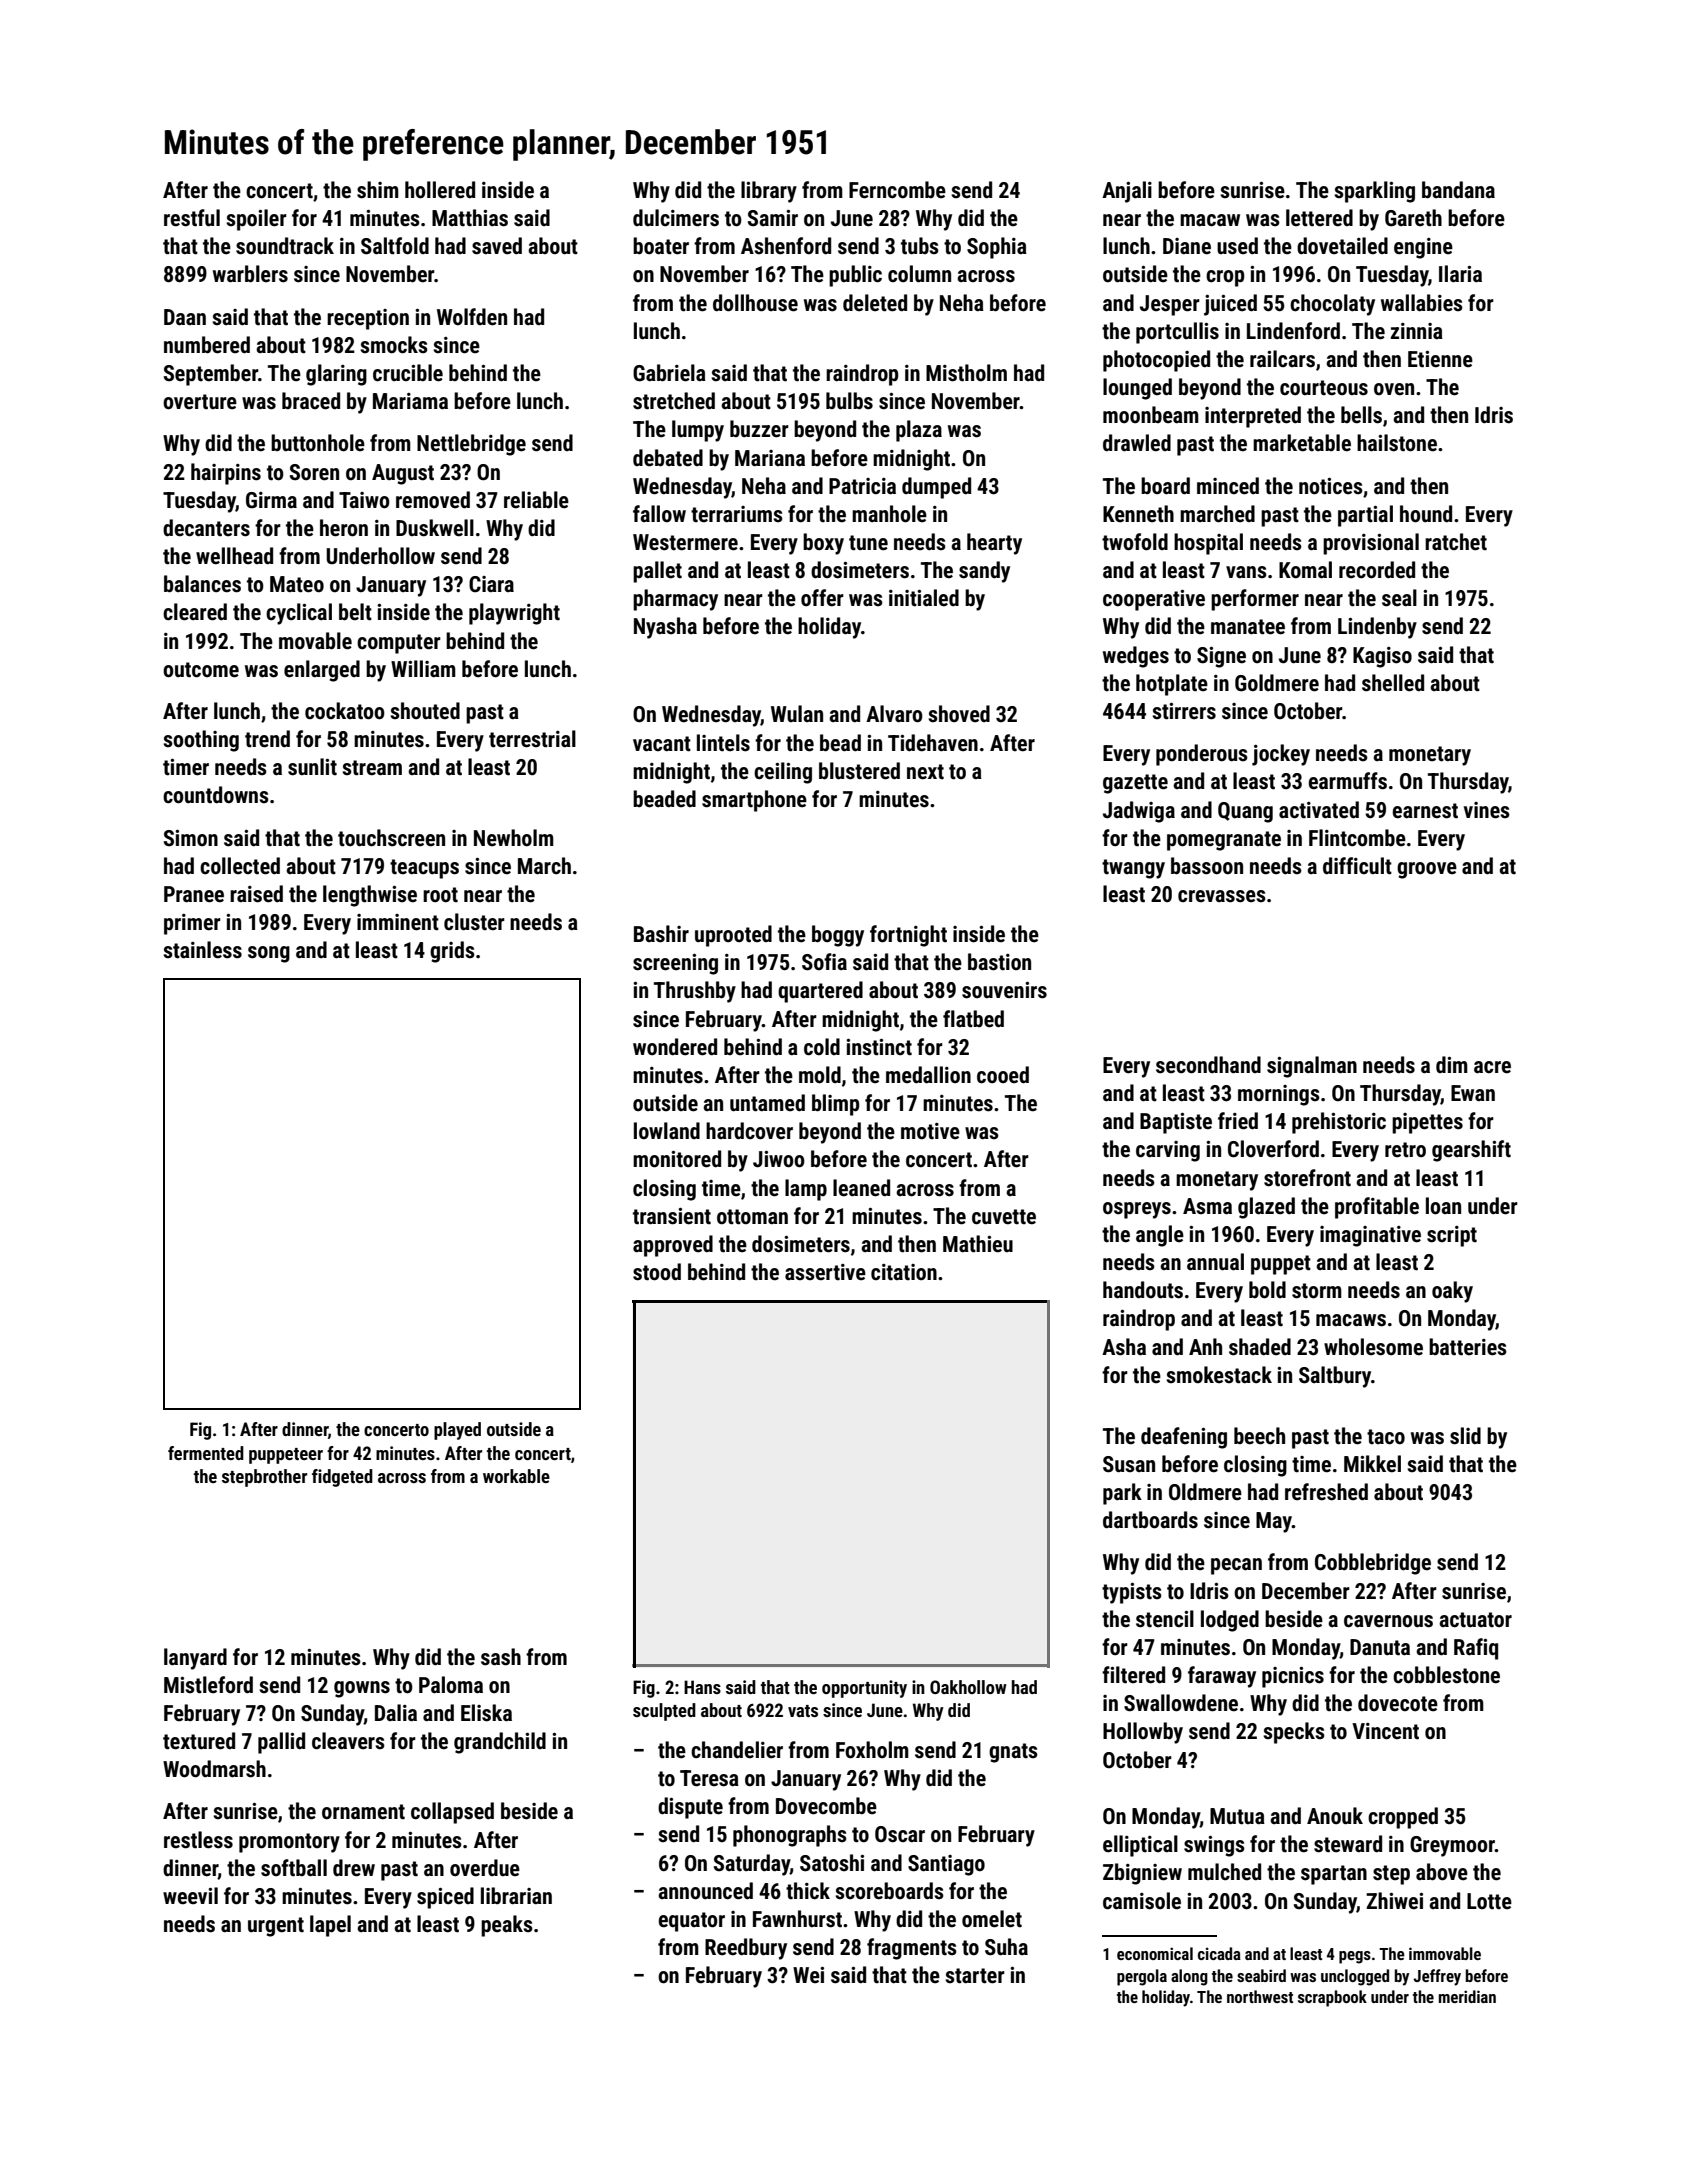 The height and width of the document is (2178, 1683). What do you see at coordinates (226, 474) in the document?
I see `hairpins` at bounding box center [226, 474].
